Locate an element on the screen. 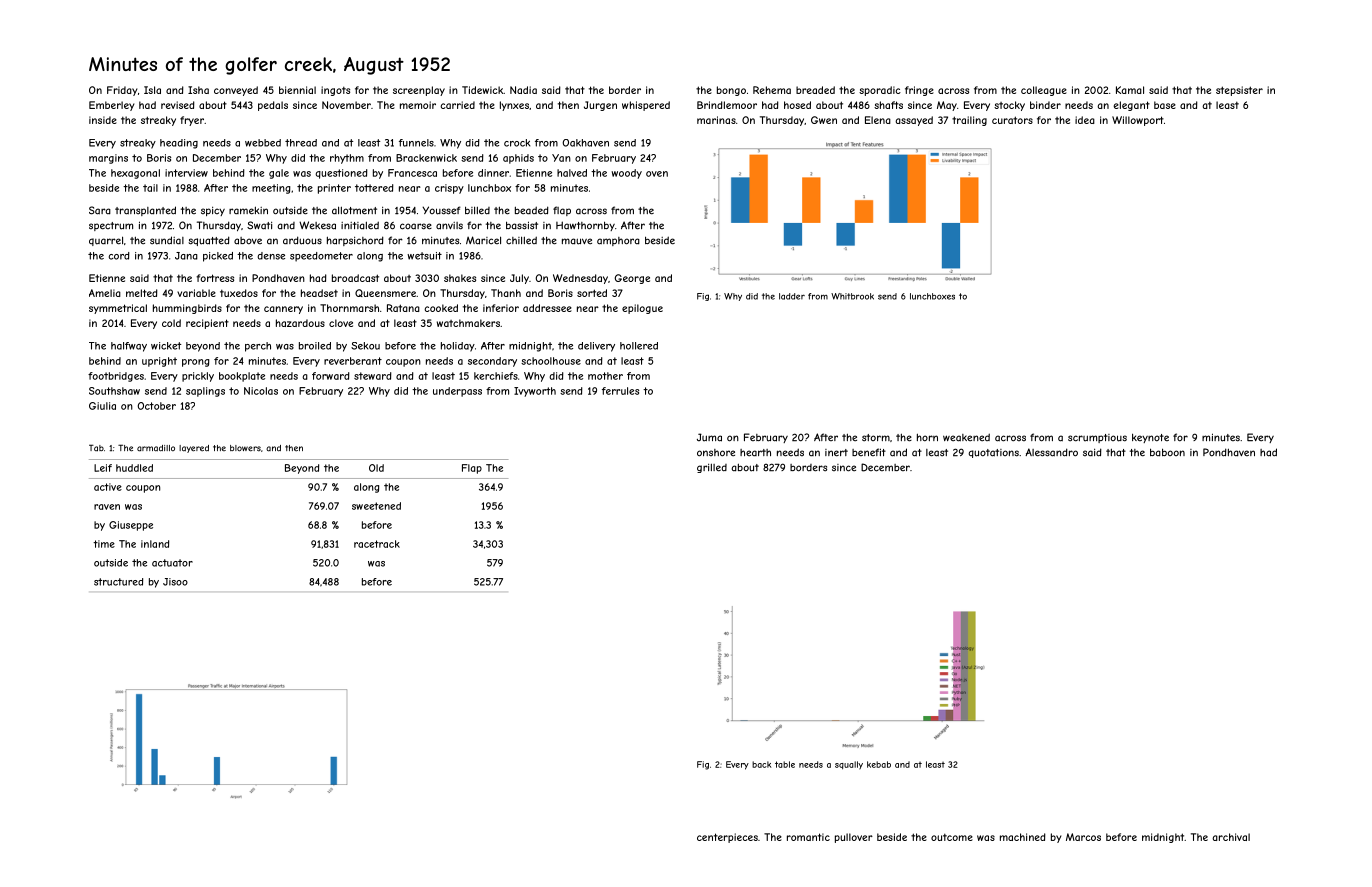 This screenshot has height=887, width=1372. Whitbrook is located at coordinates (852, 296).
